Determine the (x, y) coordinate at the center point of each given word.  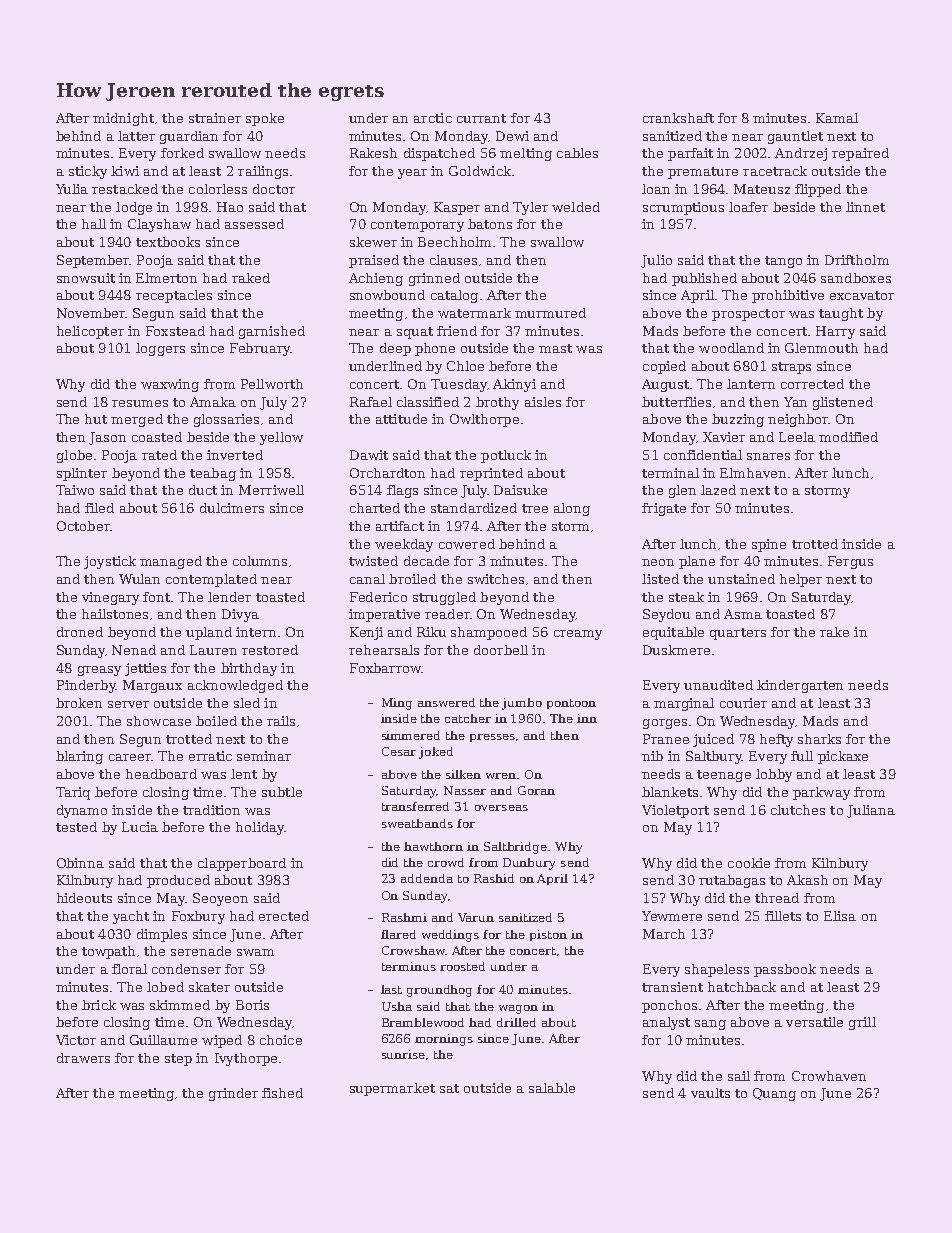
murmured (550, 313)
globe (74, 456)
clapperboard (242, 864)
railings (263, 172)
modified (848, 437)
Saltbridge (515, 848)
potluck (506, 456)
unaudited (718, 685)
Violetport (675, 811)
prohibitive (788, 296)
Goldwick (480, 171)
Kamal (837, 118)
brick (99, 1005)
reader (447, 614)
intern (256, 632)
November (91, 313)
